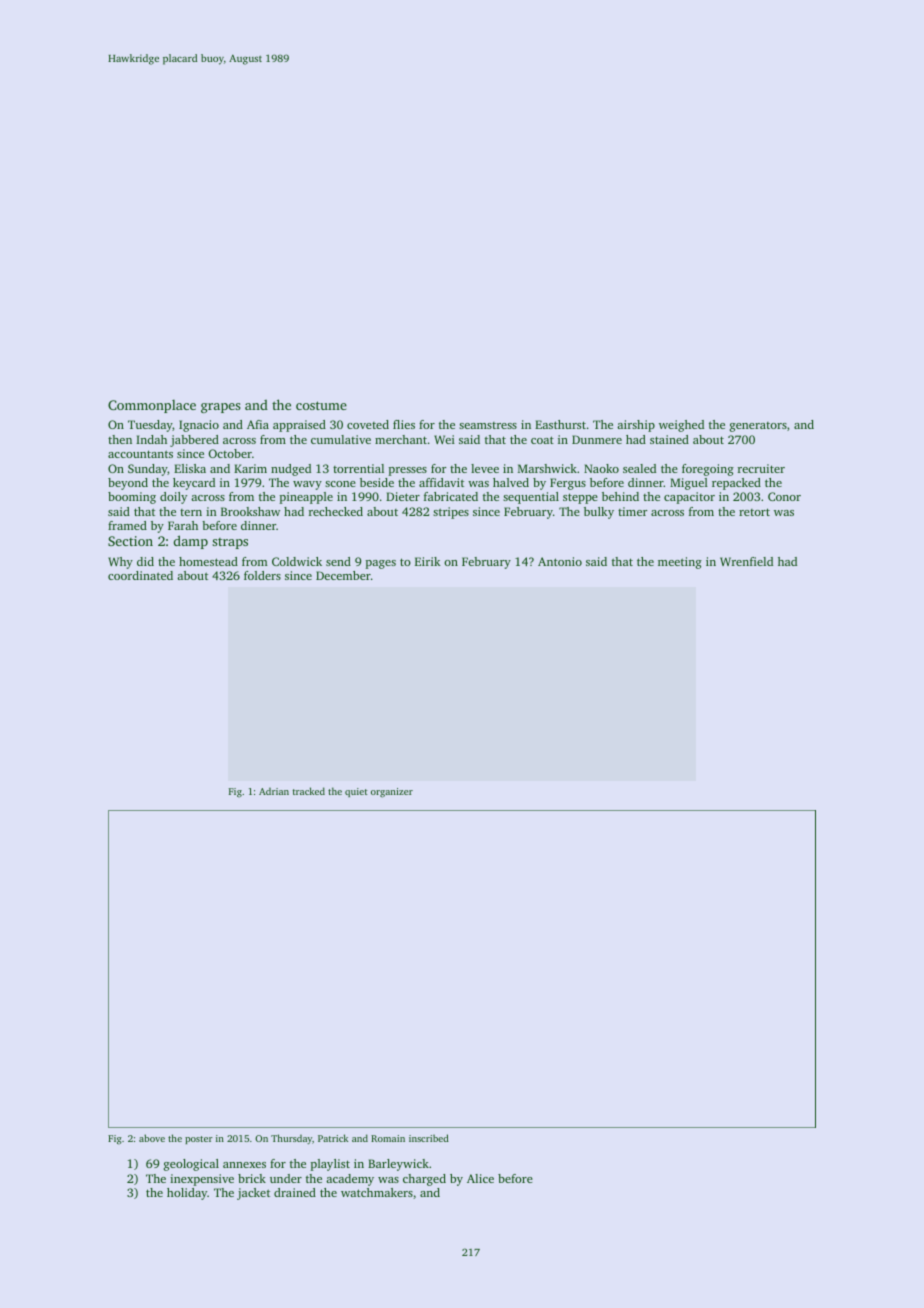 The height and width of the document is (1308, 924). Describe the element at coordinates (321, 405) in the document. I see `costume` at that location.
